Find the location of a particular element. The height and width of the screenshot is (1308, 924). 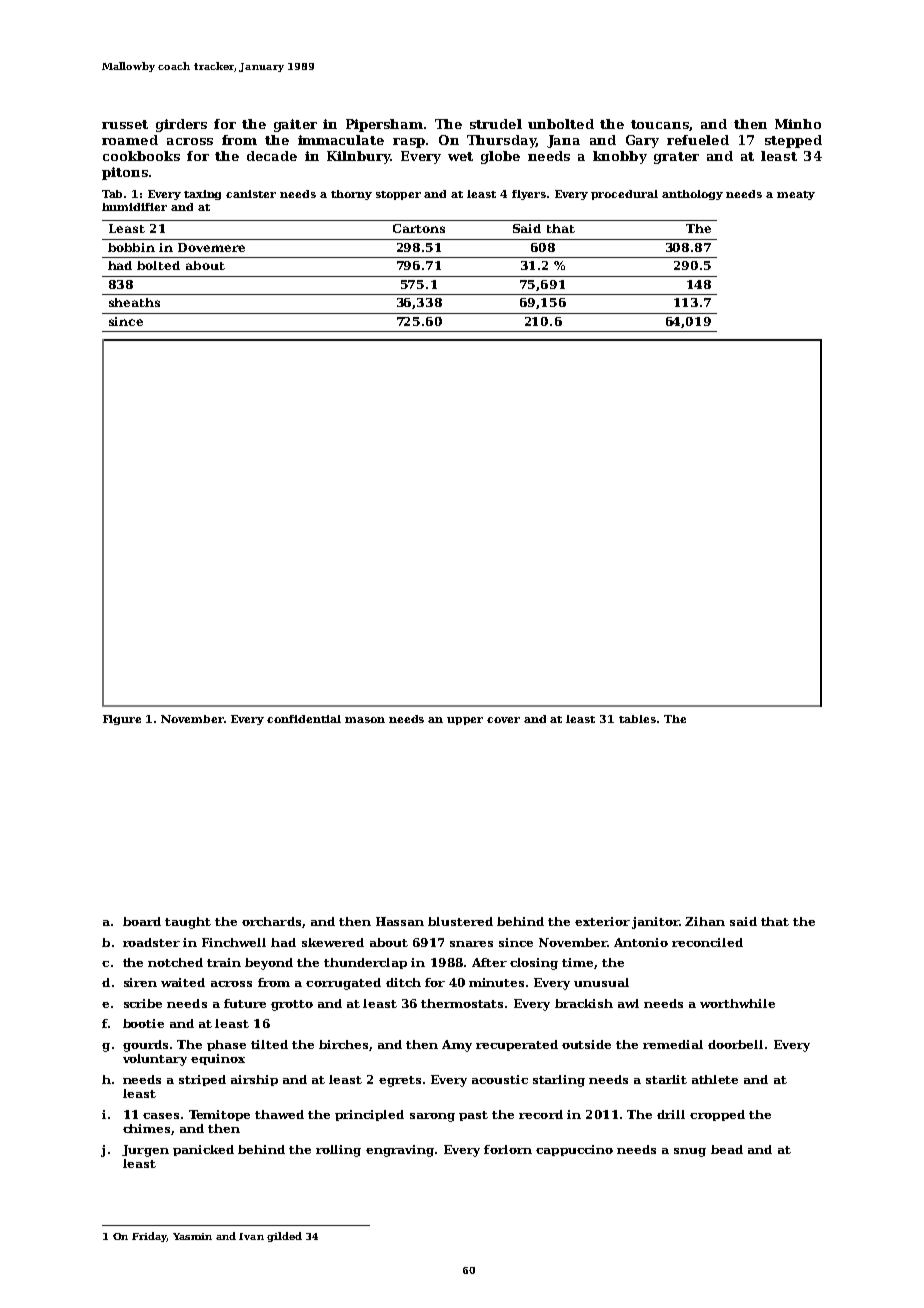

reconciled is located at coordinates (707, 942).
